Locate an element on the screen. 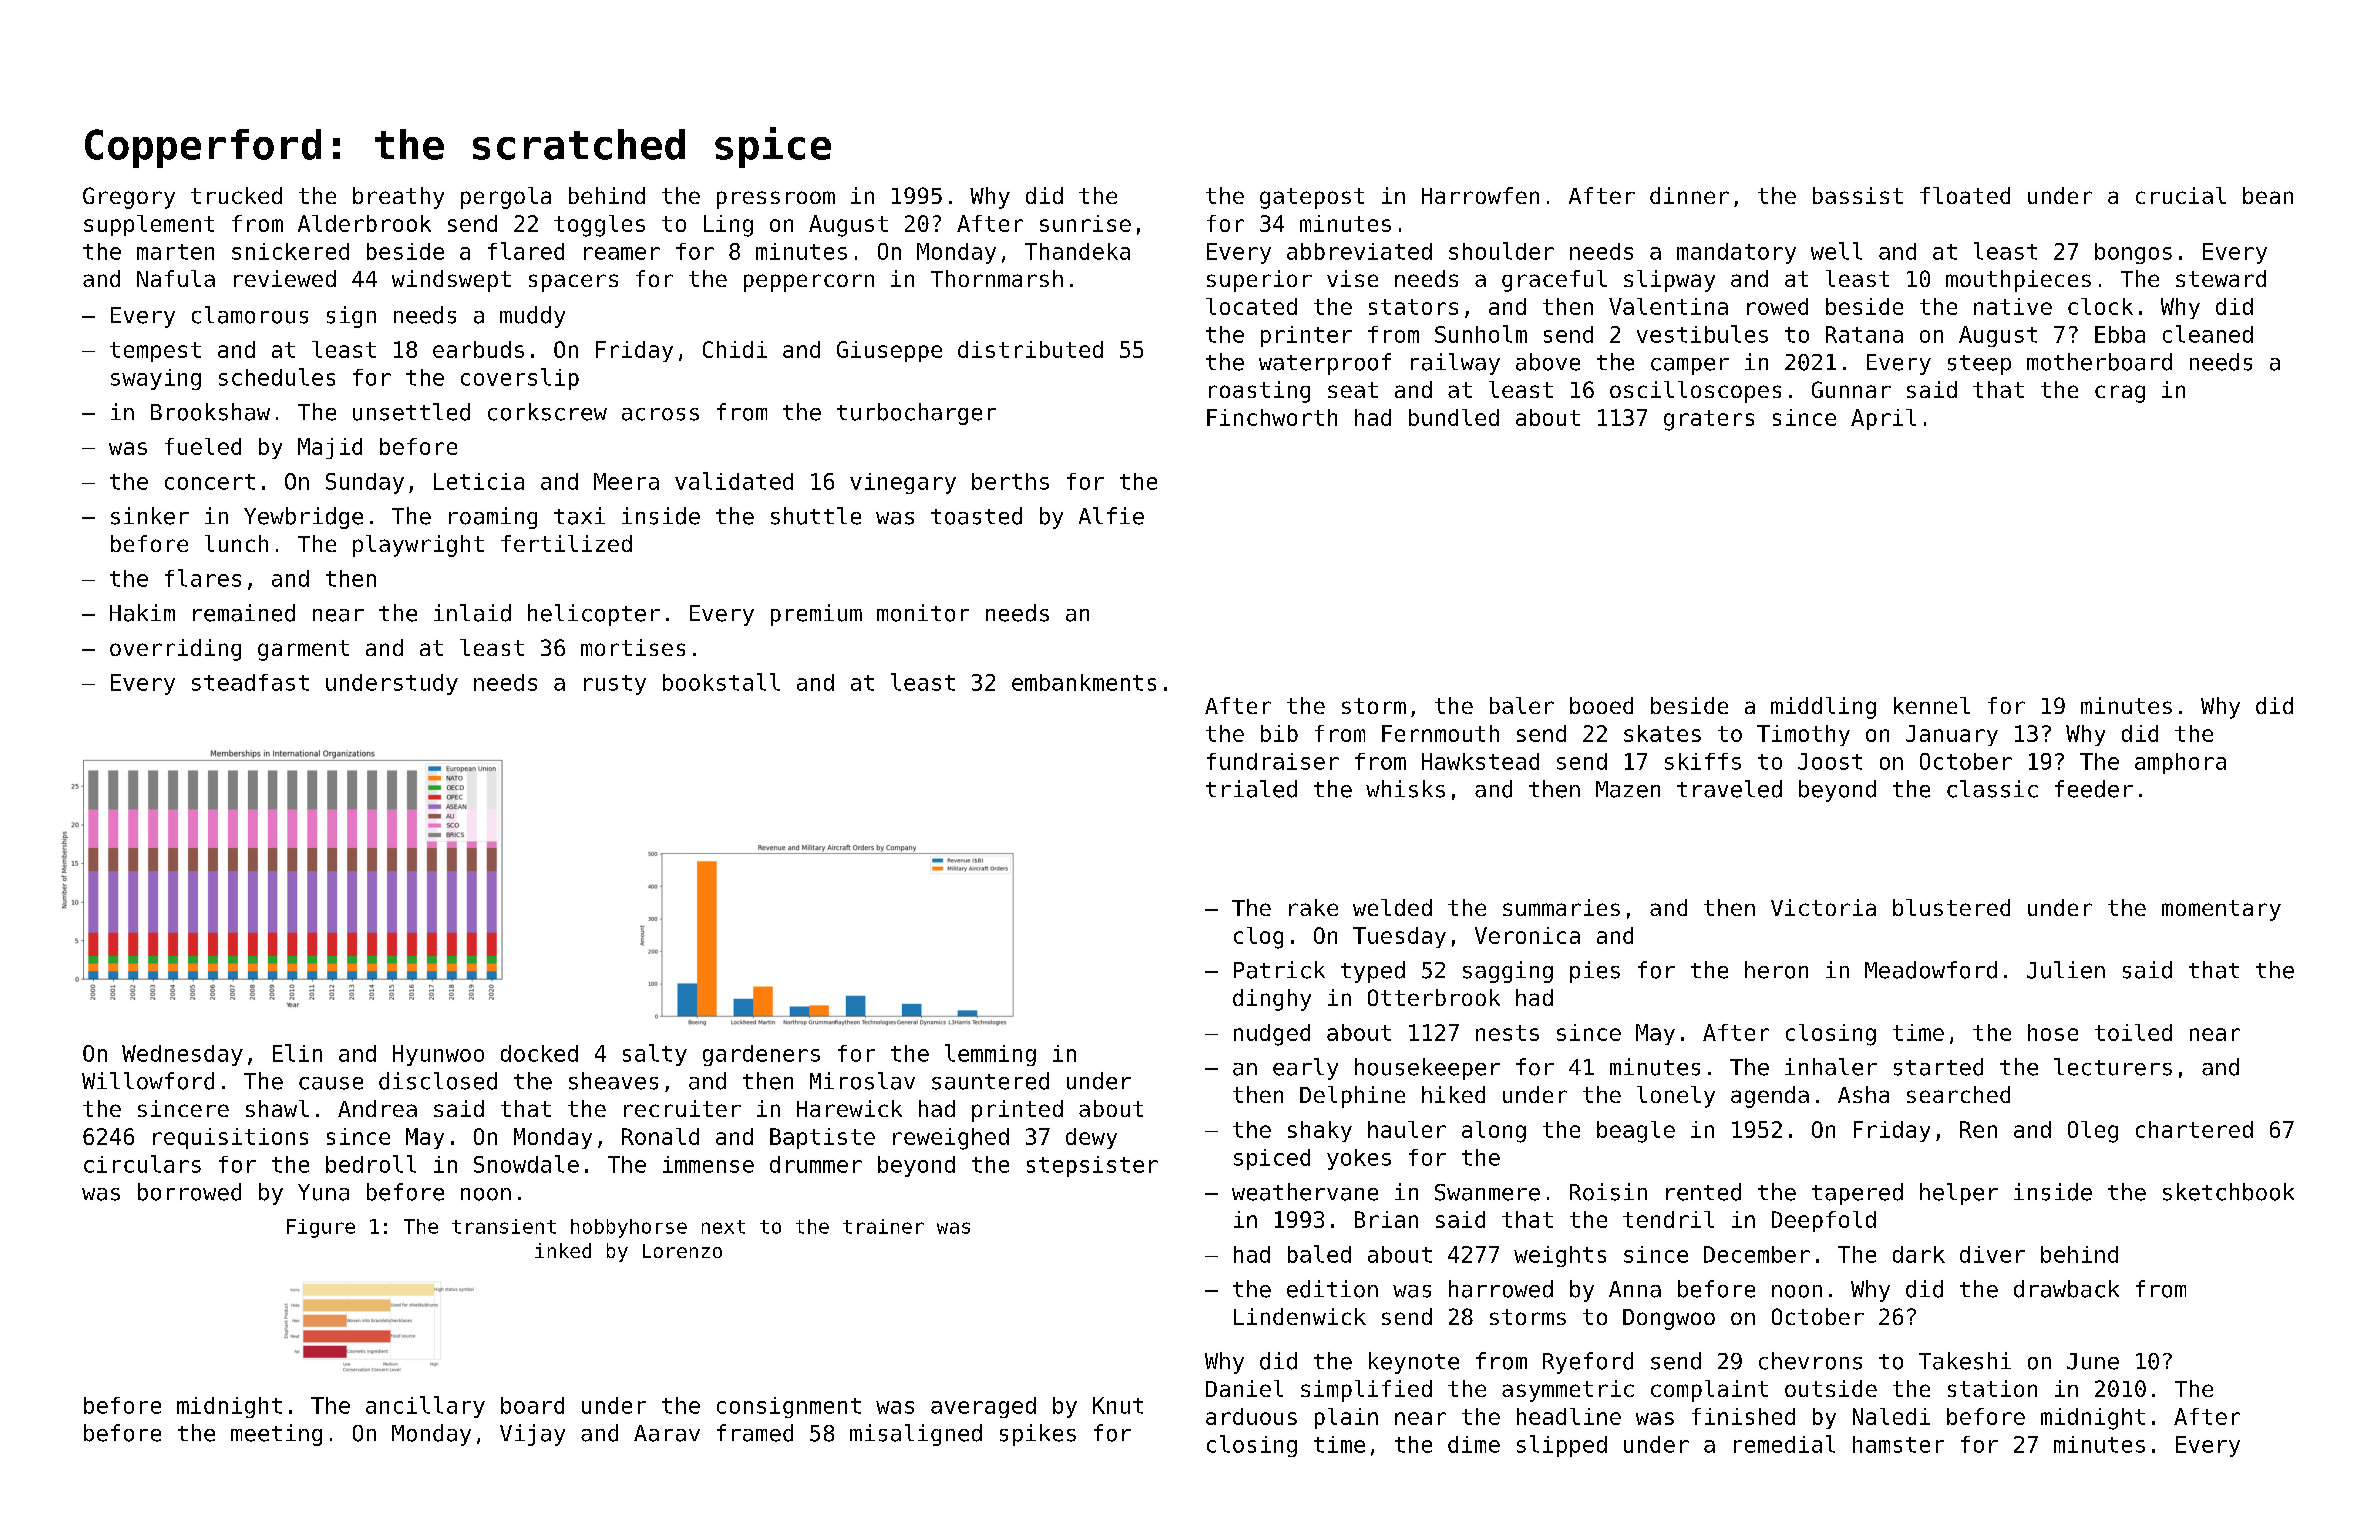 This screenshot has width=2380, height=1540. hamster is located at coordinates (1898, 1444).
